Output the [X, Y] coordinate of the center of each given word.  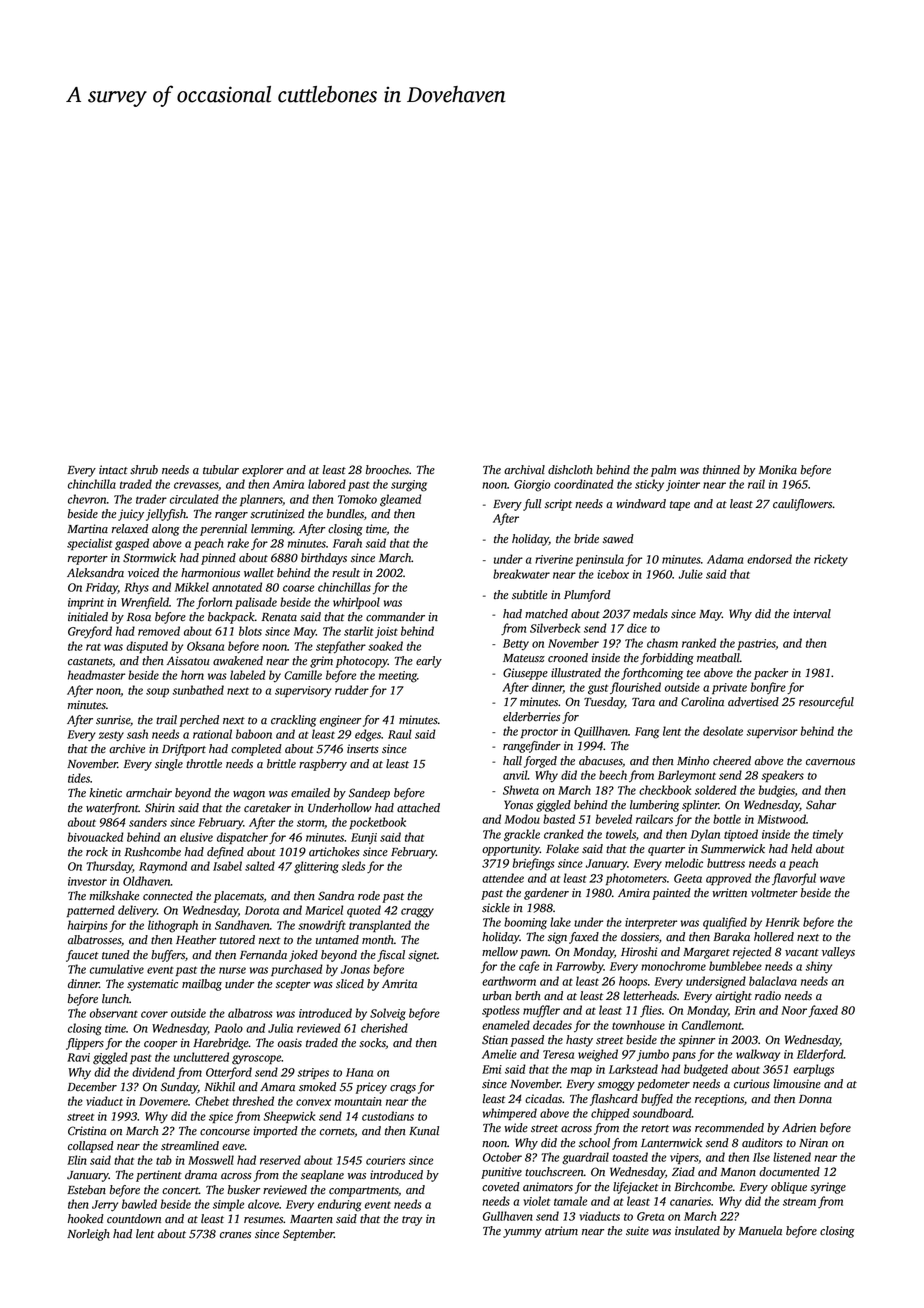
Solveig [388, 1014]
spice [221, 1117]
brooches [387, 470]
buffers [168, 956]
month [378, 939]
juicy [131, 515]
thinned [721, 470]
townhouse [638, 1025]
